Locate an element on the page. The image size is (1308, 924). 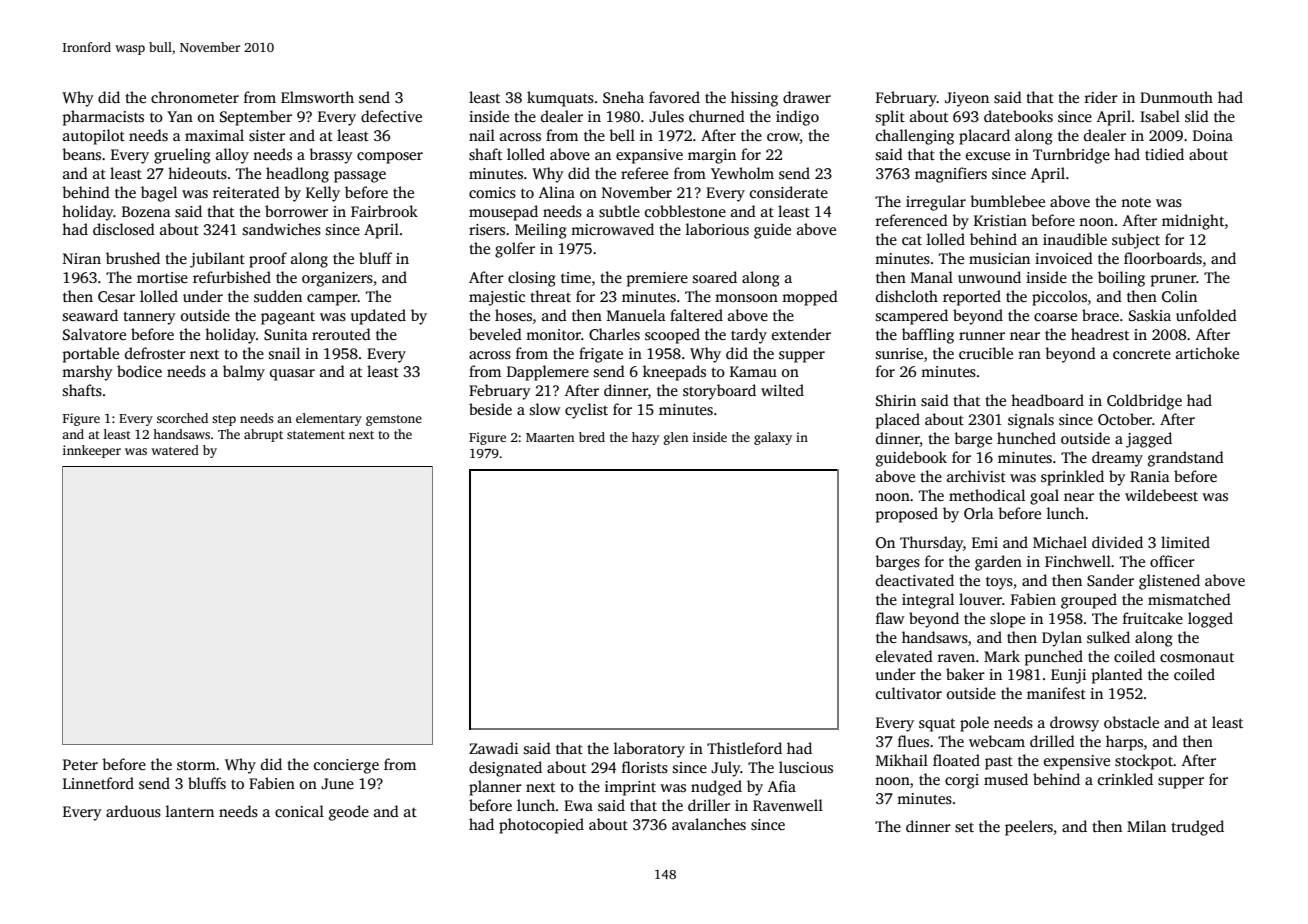
Meiling is located at coordinates (541, 231).
